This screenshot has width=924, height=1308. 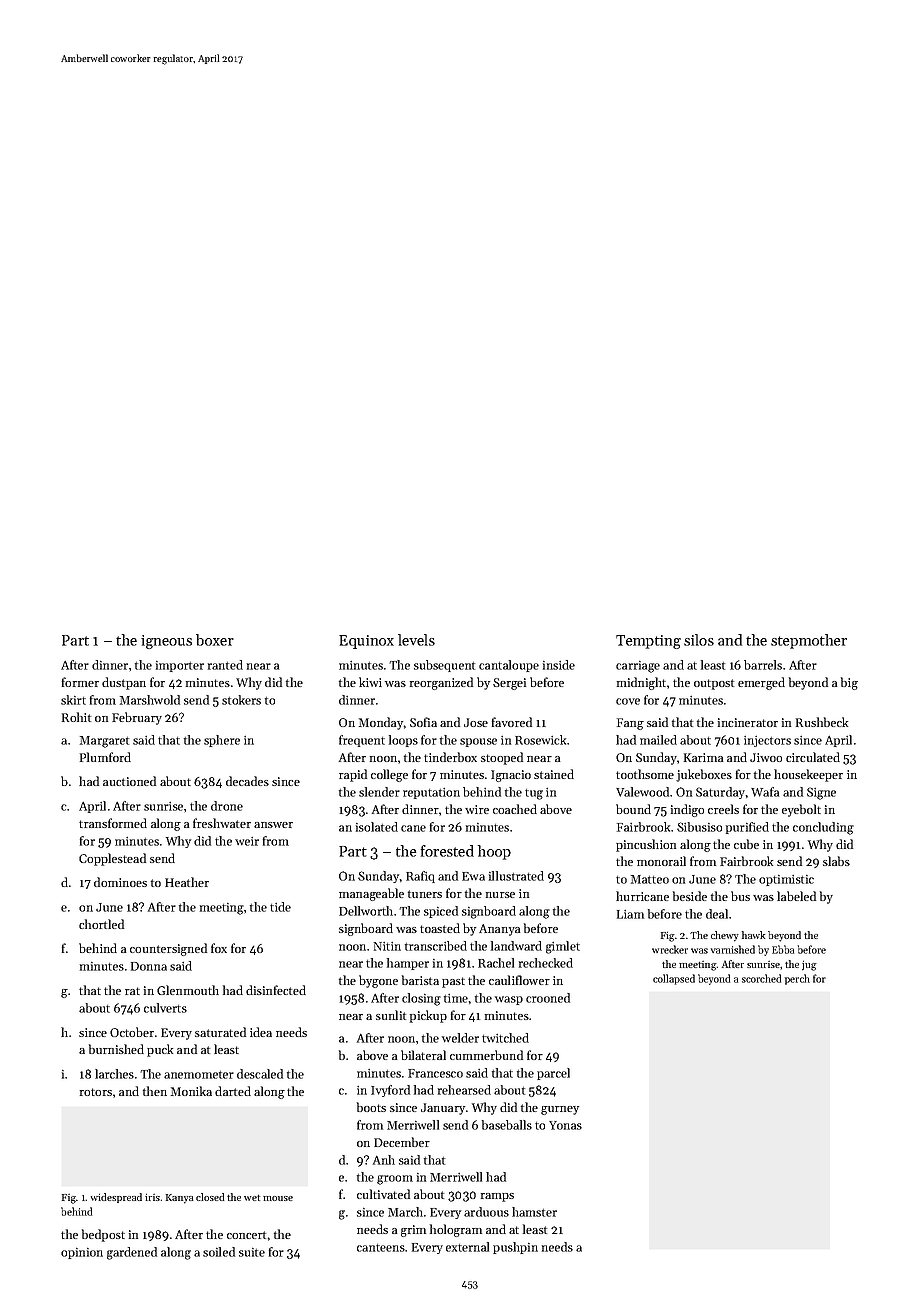 I want to click on silos, so click(x=699, y=640).
